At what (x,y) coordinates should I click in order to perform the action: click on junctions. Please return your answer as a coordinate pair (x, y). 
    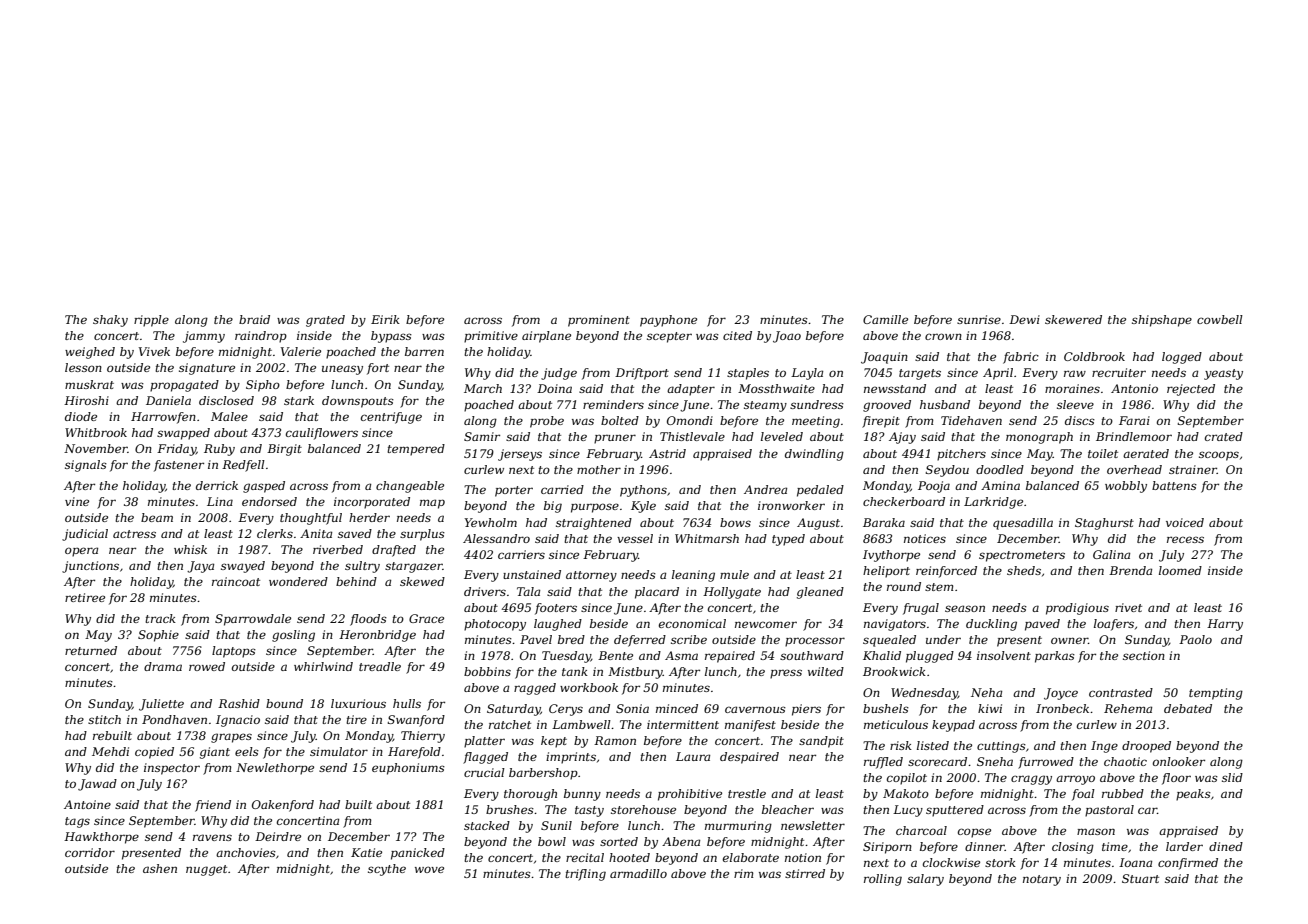
    Looking at the image, I should click on (90, 567).
